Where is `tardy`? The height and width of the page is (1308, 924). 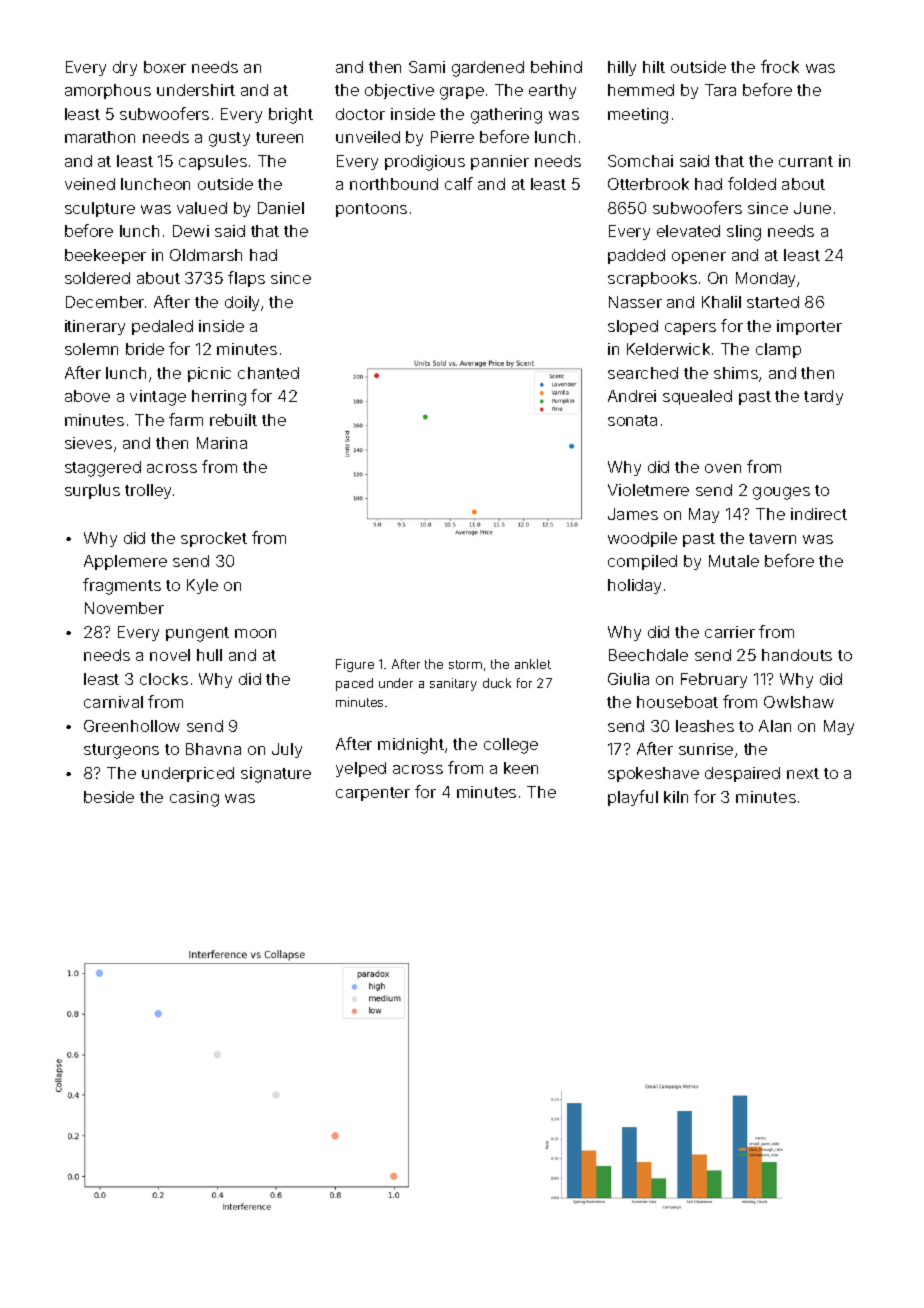 tardy is located at coordinates (823, 397).
